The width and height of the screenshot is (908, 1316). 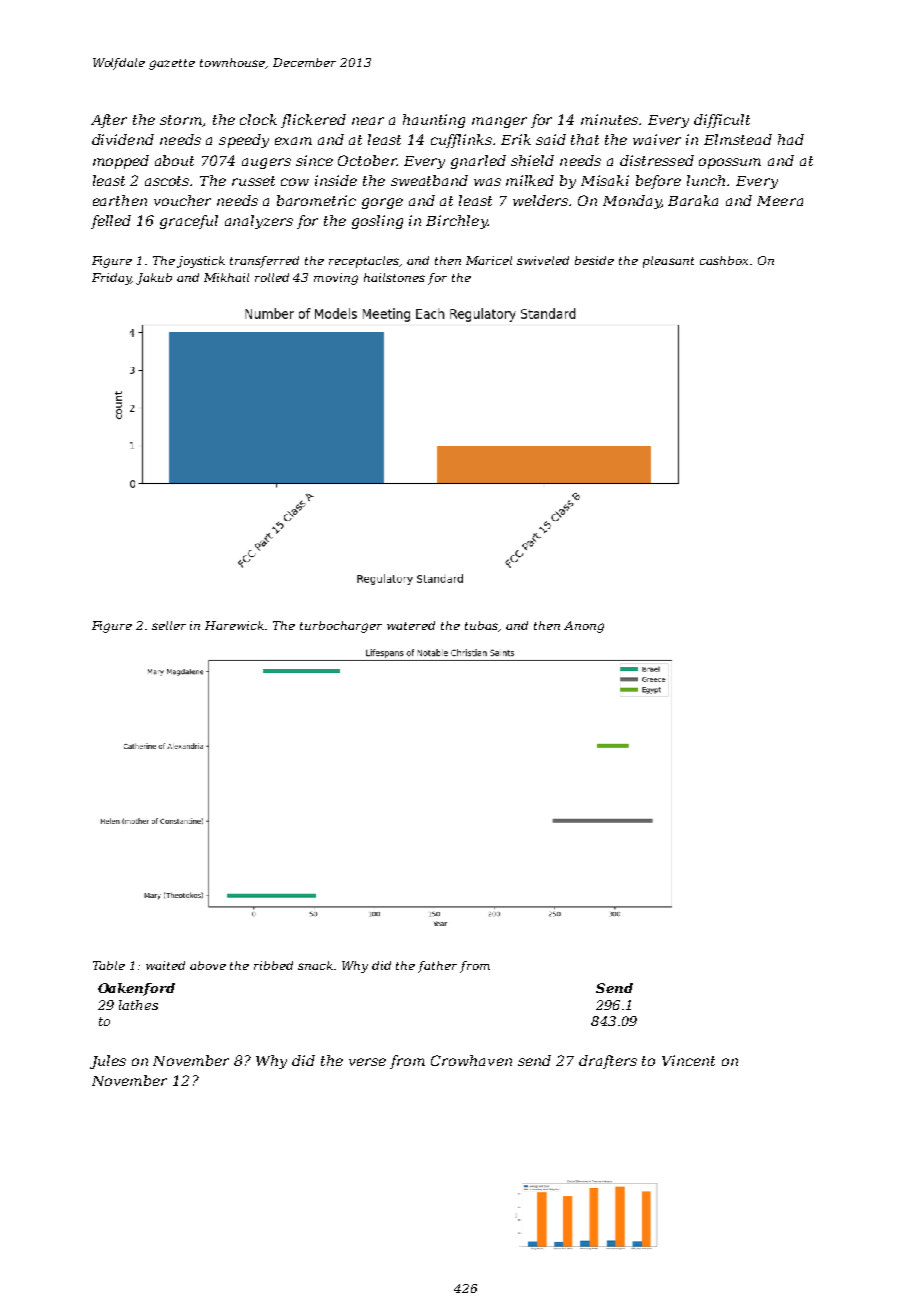 I want to click on father, so click(x=437, y=967).
